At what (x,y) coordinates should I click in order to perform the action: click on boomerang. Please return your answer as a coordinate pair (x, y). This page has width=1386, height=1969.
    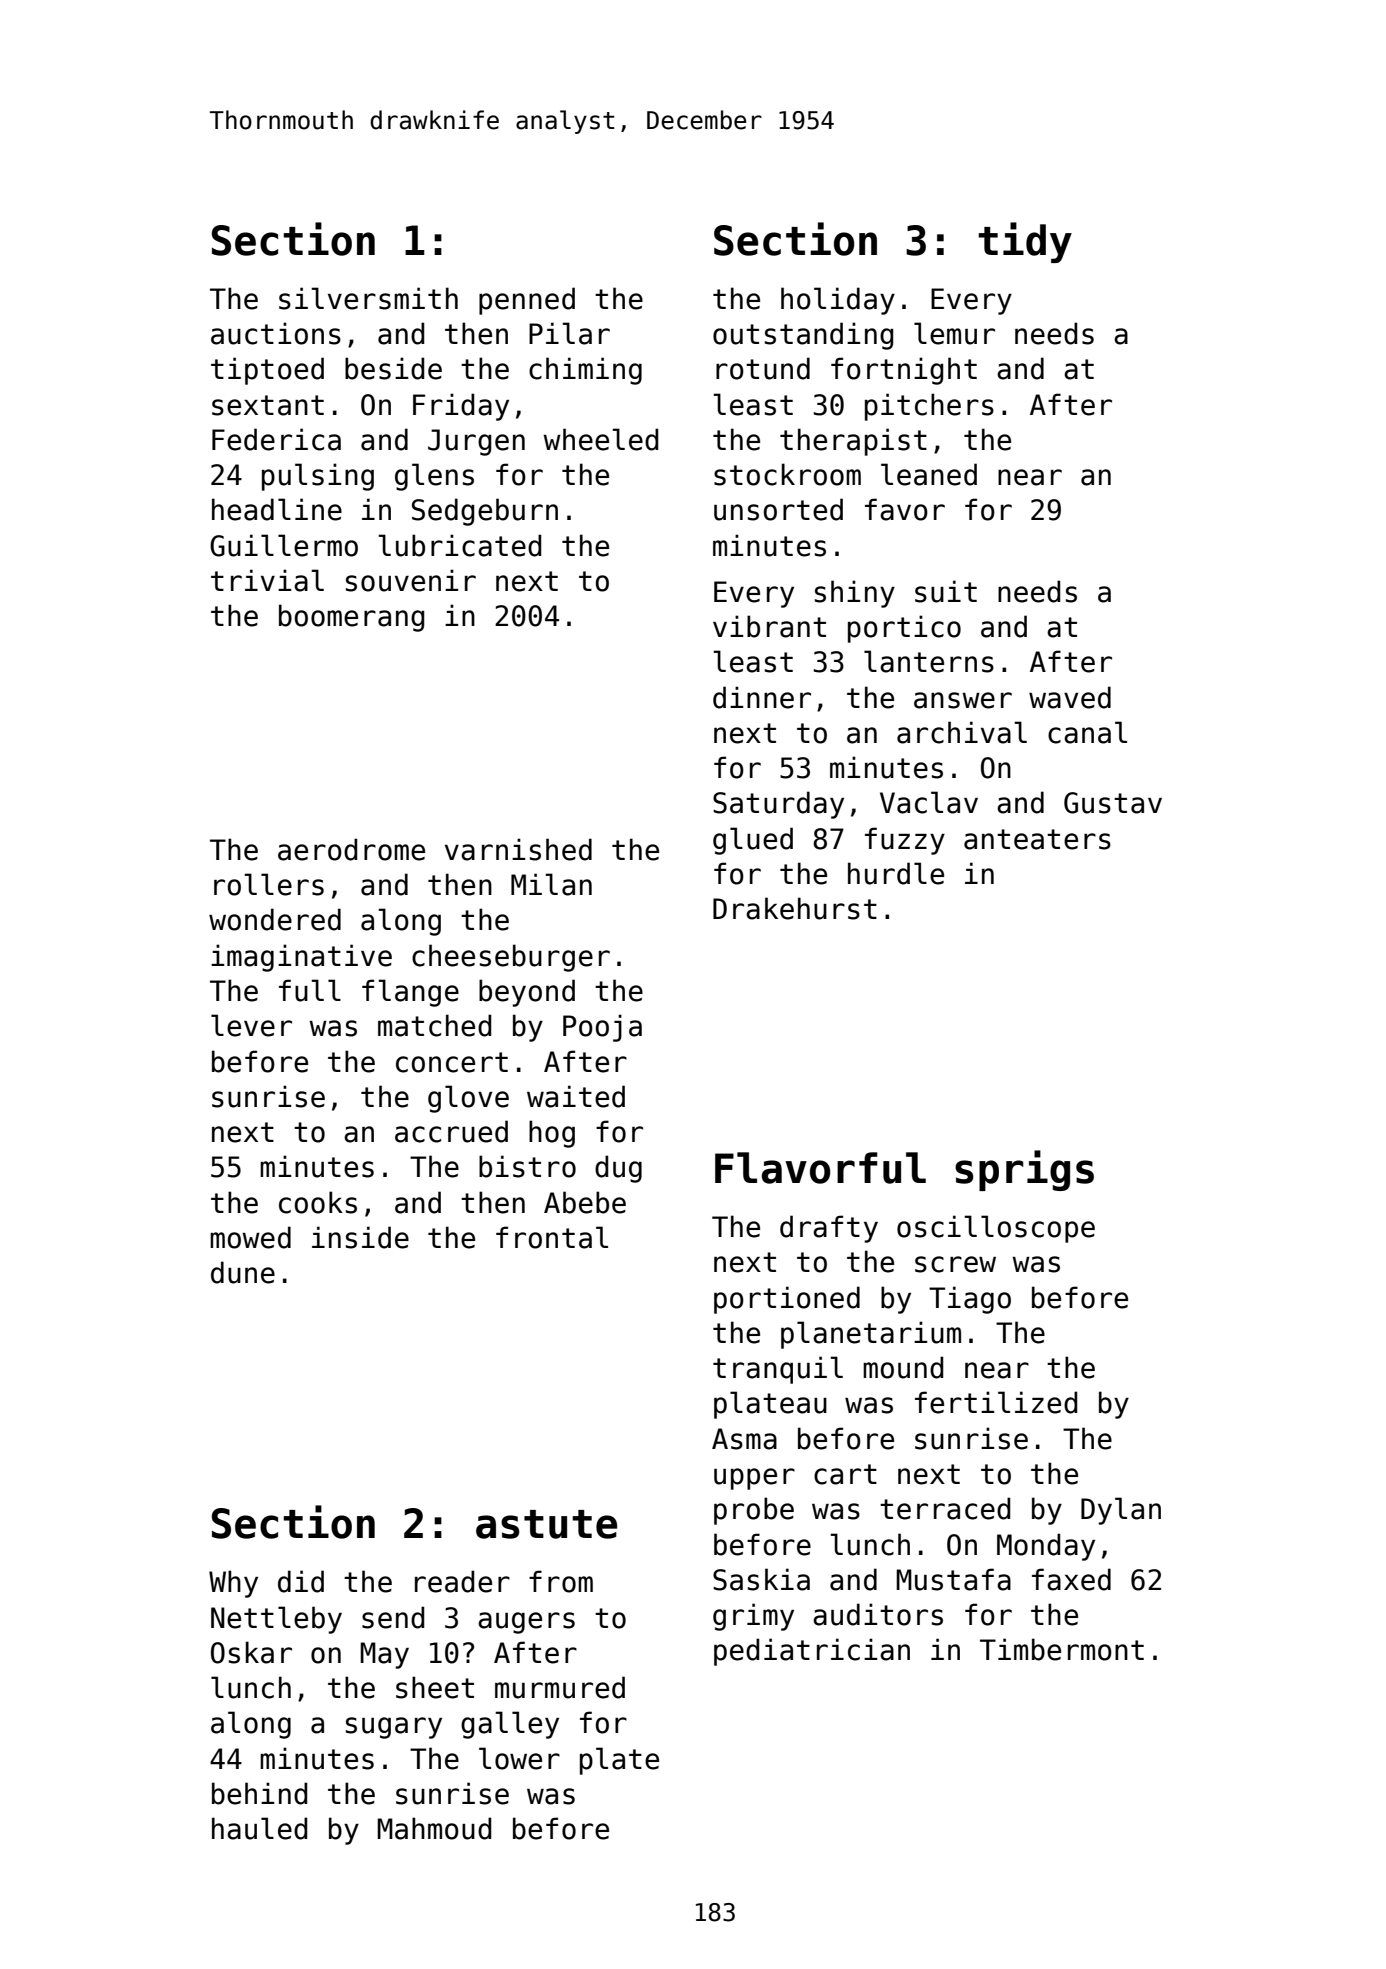
    Looking at the image, I should click on (351, 618).
